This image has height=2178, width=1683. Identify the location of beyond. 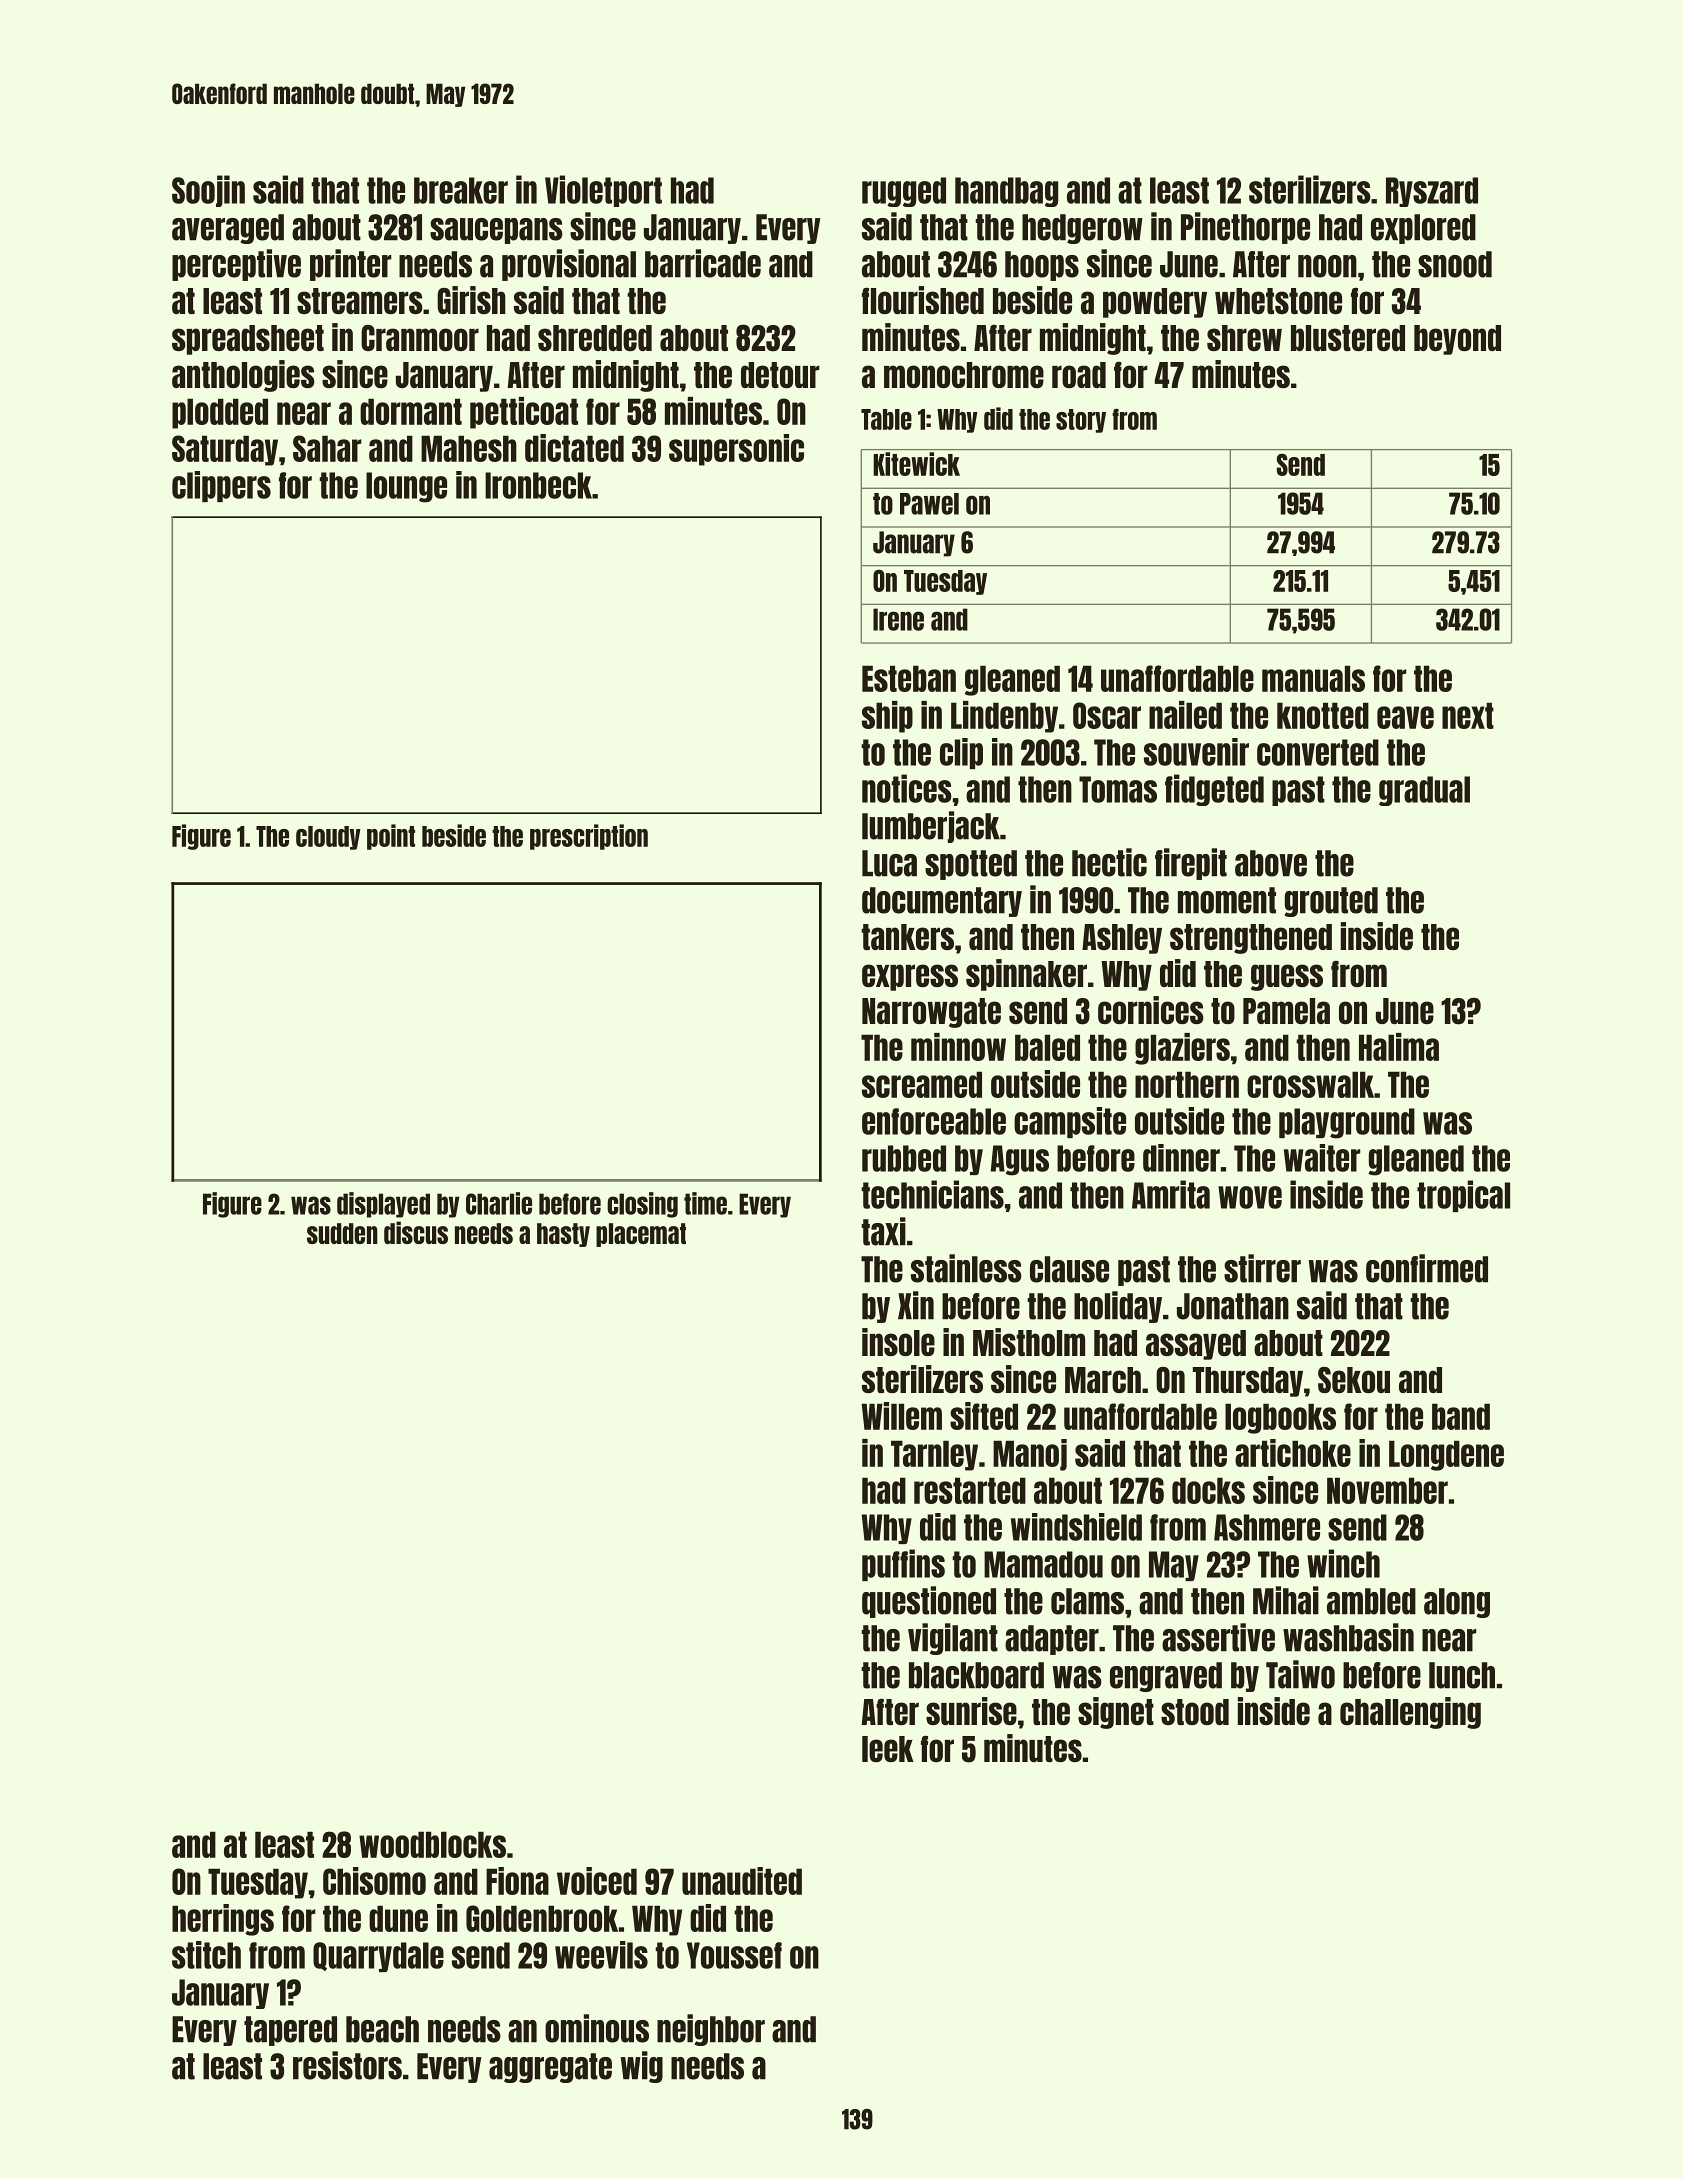
(1457, 340).
